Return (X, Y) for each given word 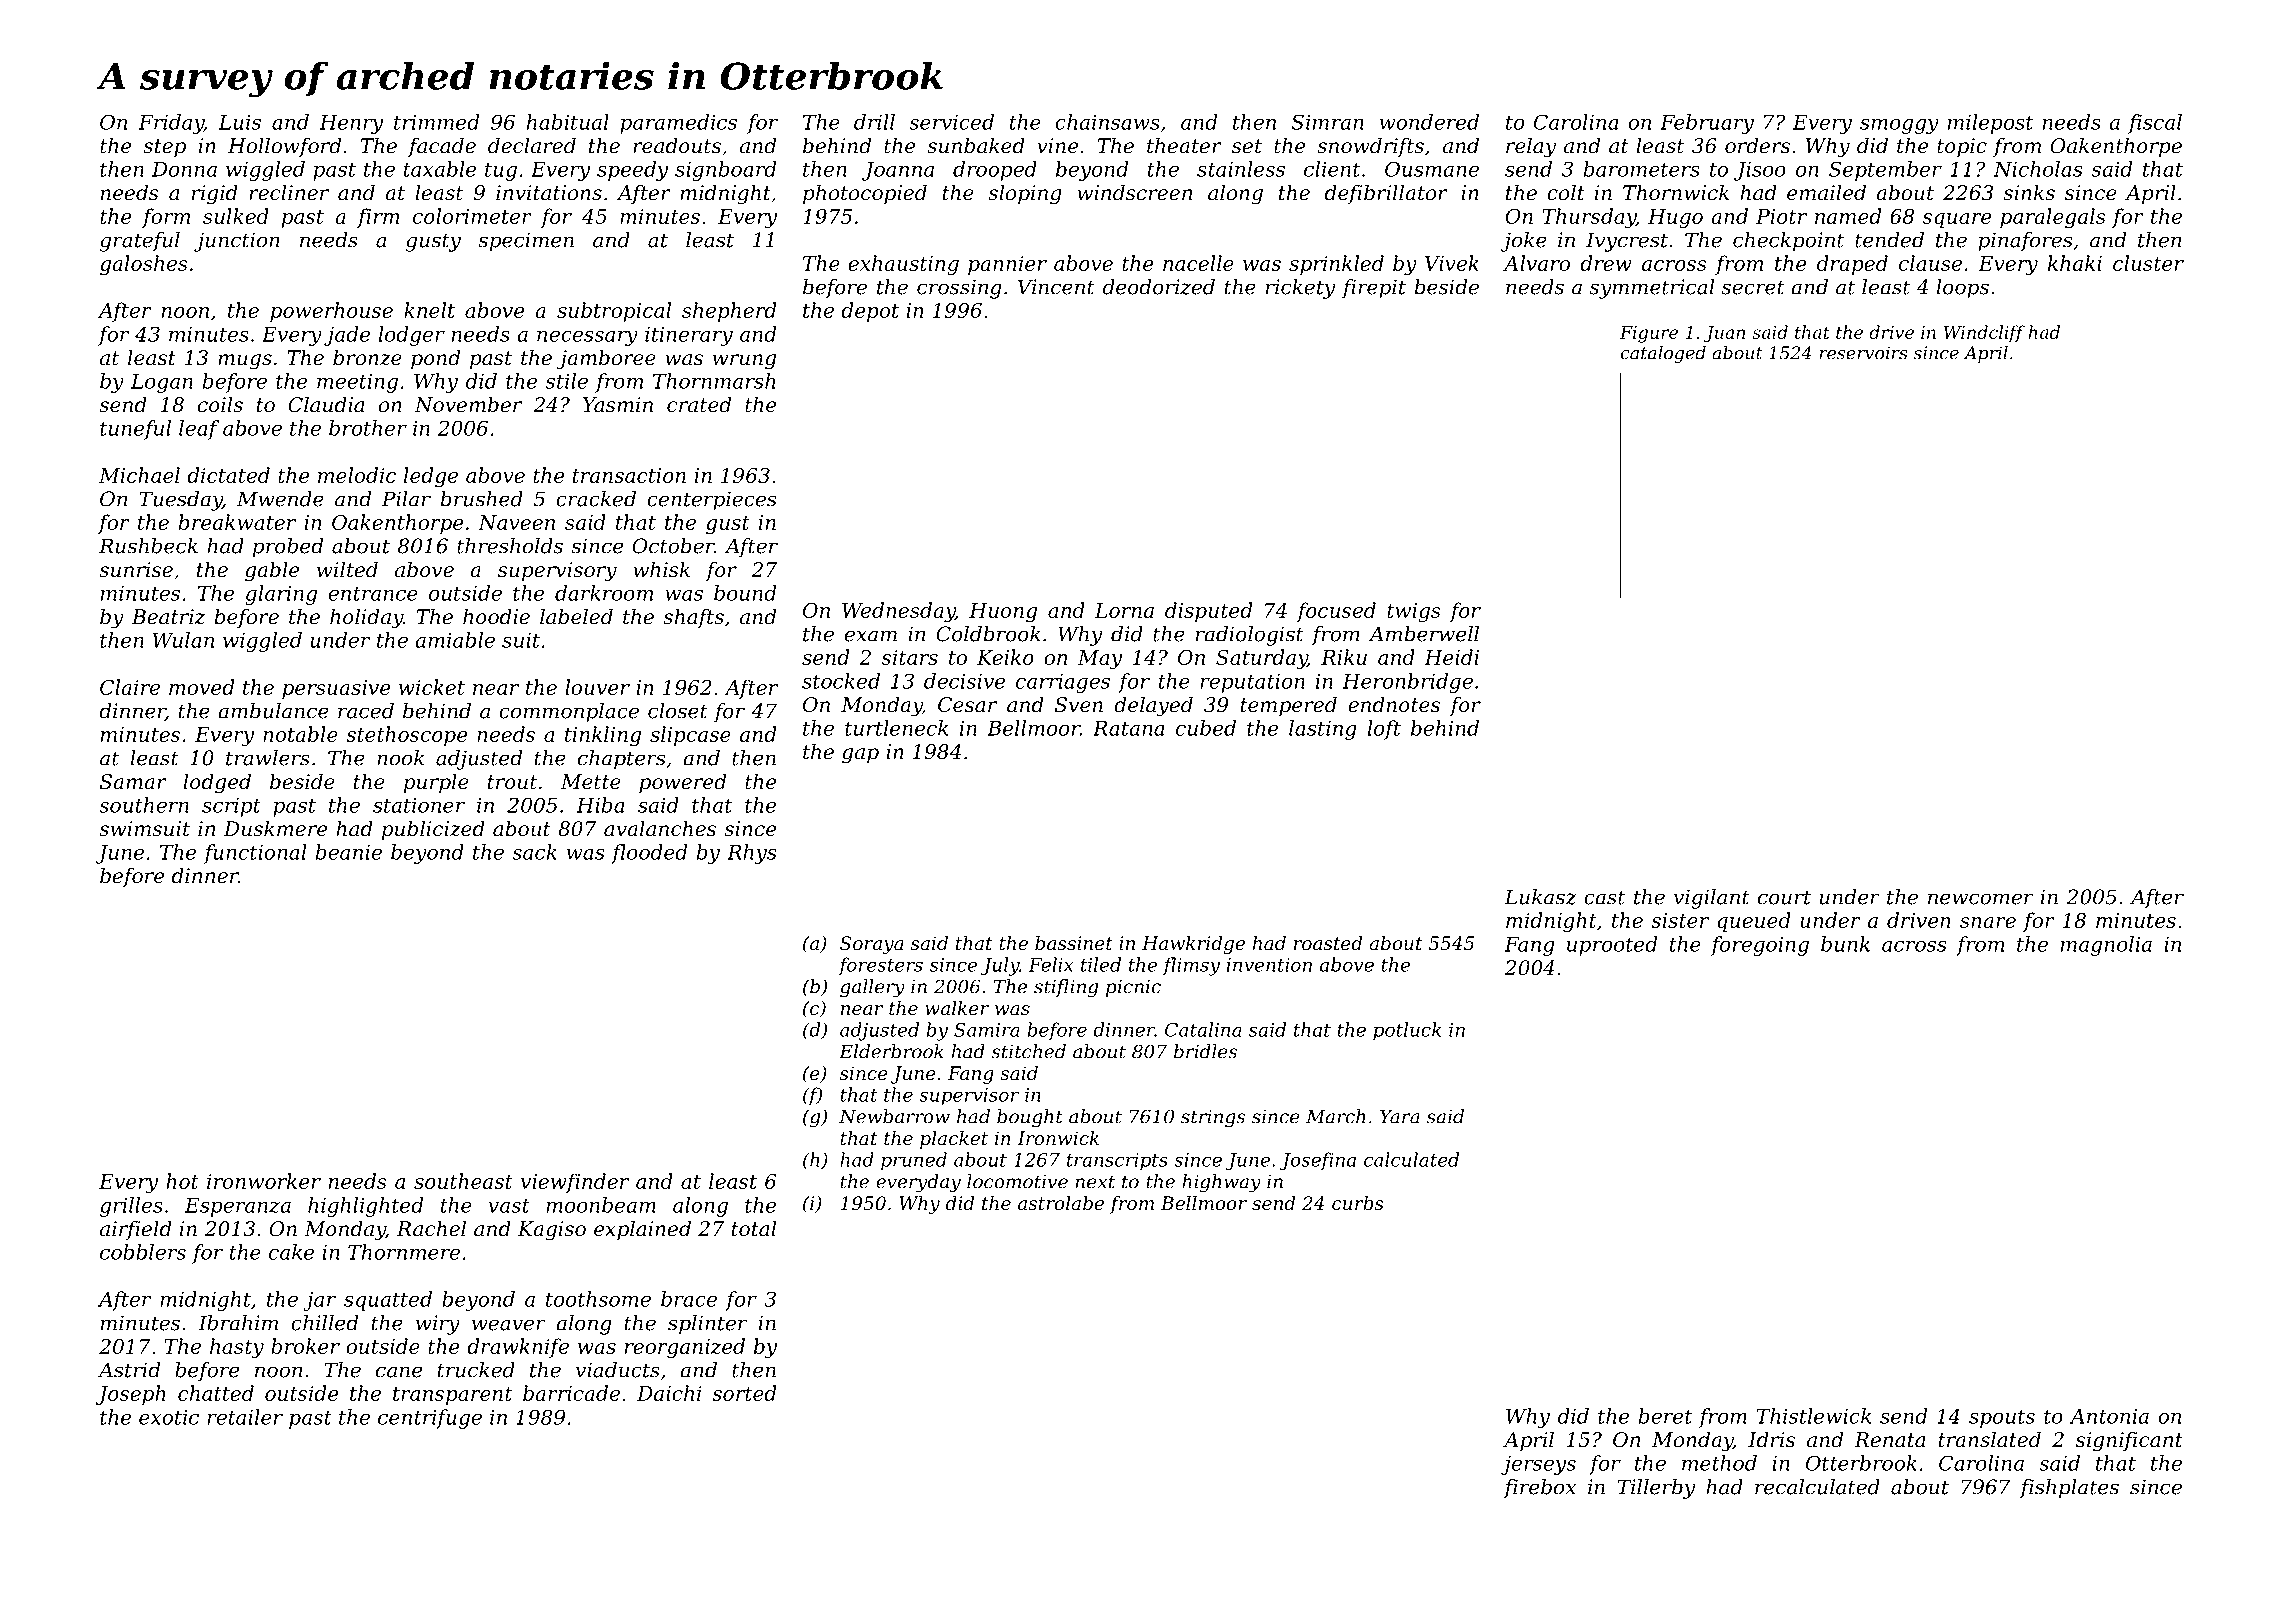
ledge (431, 477)
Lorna (1124, 610)
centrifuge (430, 1419)
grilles (131, 1207)
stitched (1028, 1051)
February (1707, 124)
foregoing (1759, 946)
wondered (1429, 122)
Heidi (1451, 657)
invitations (549, 193)
